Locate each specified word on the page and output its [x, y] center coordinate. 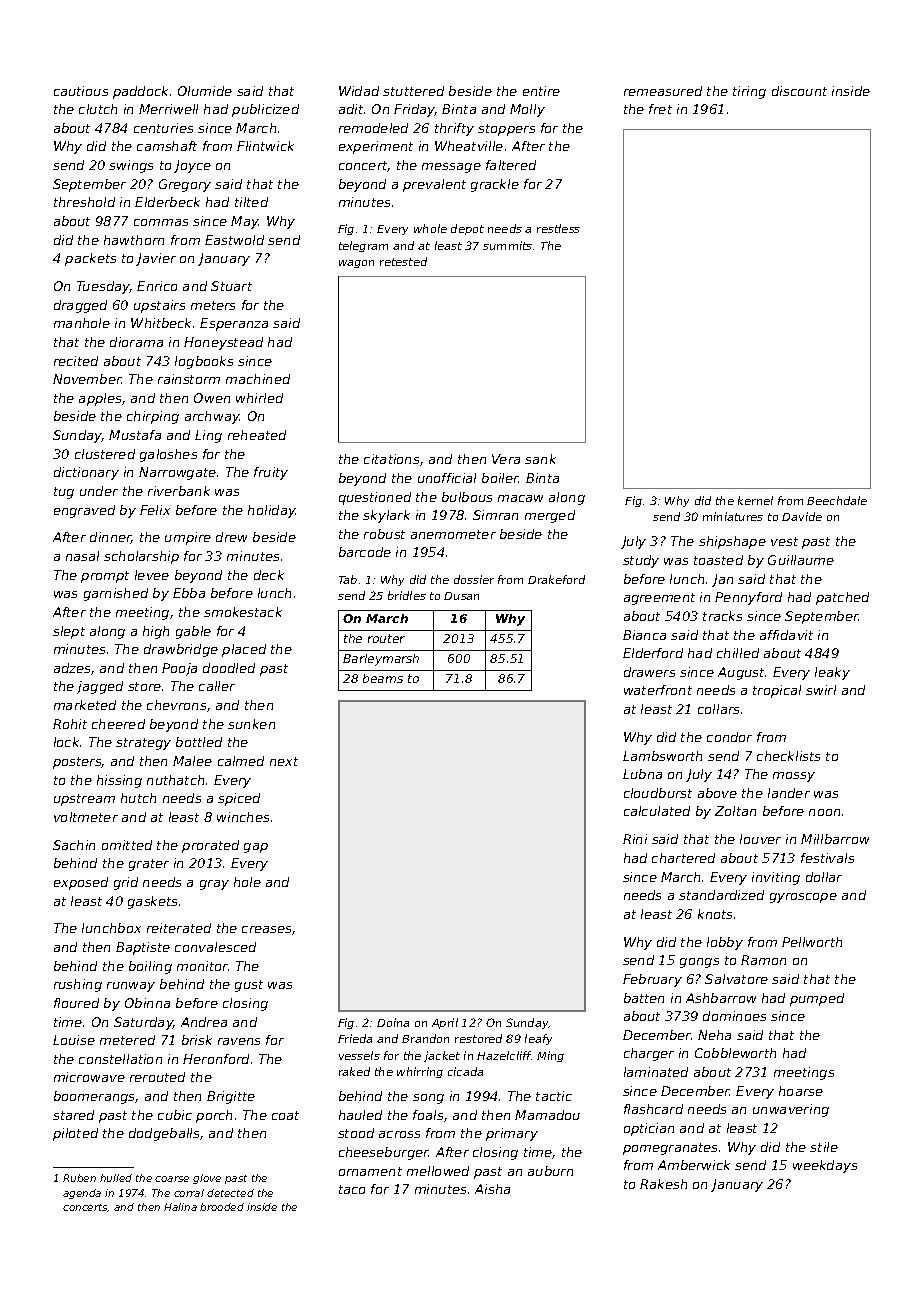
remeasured [663, 91]
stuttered [413, 91]
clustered [105, 454]
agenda [82, 1194]
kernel [755, 500]
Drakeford [556, 579]
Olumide [205, 91]
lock [66, 742]
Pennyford [748, 598]
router [386, 638]
